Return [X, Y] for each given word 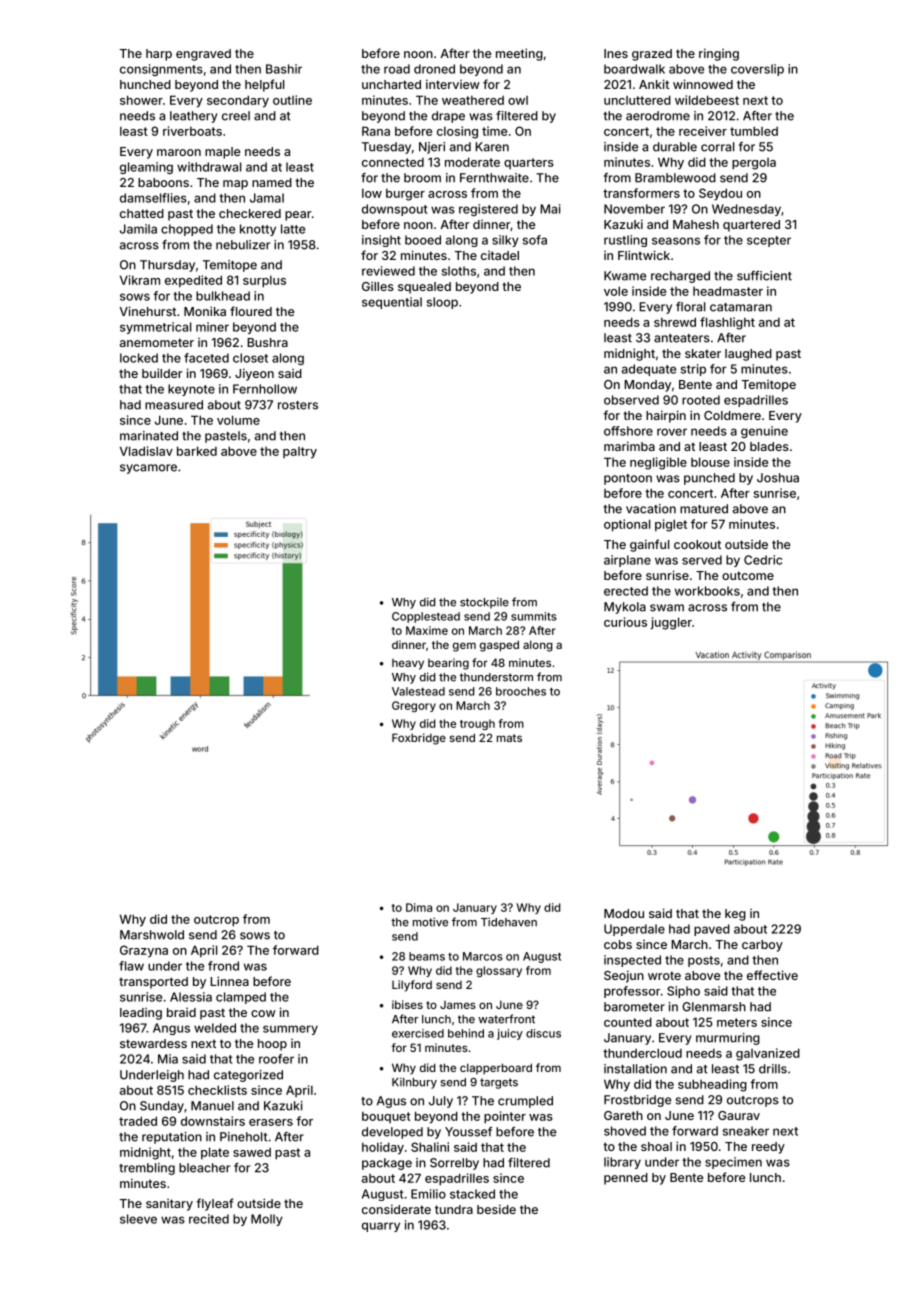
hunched [145, 84]
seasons [676, 241]
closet [250, 358]
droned [434, 69]
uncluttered [637, 100]
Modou [624, 913]
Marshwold [152, 935]
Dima [419, 907]
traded [138, 1121]
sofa [535, 240]
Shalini [430, 1147]
